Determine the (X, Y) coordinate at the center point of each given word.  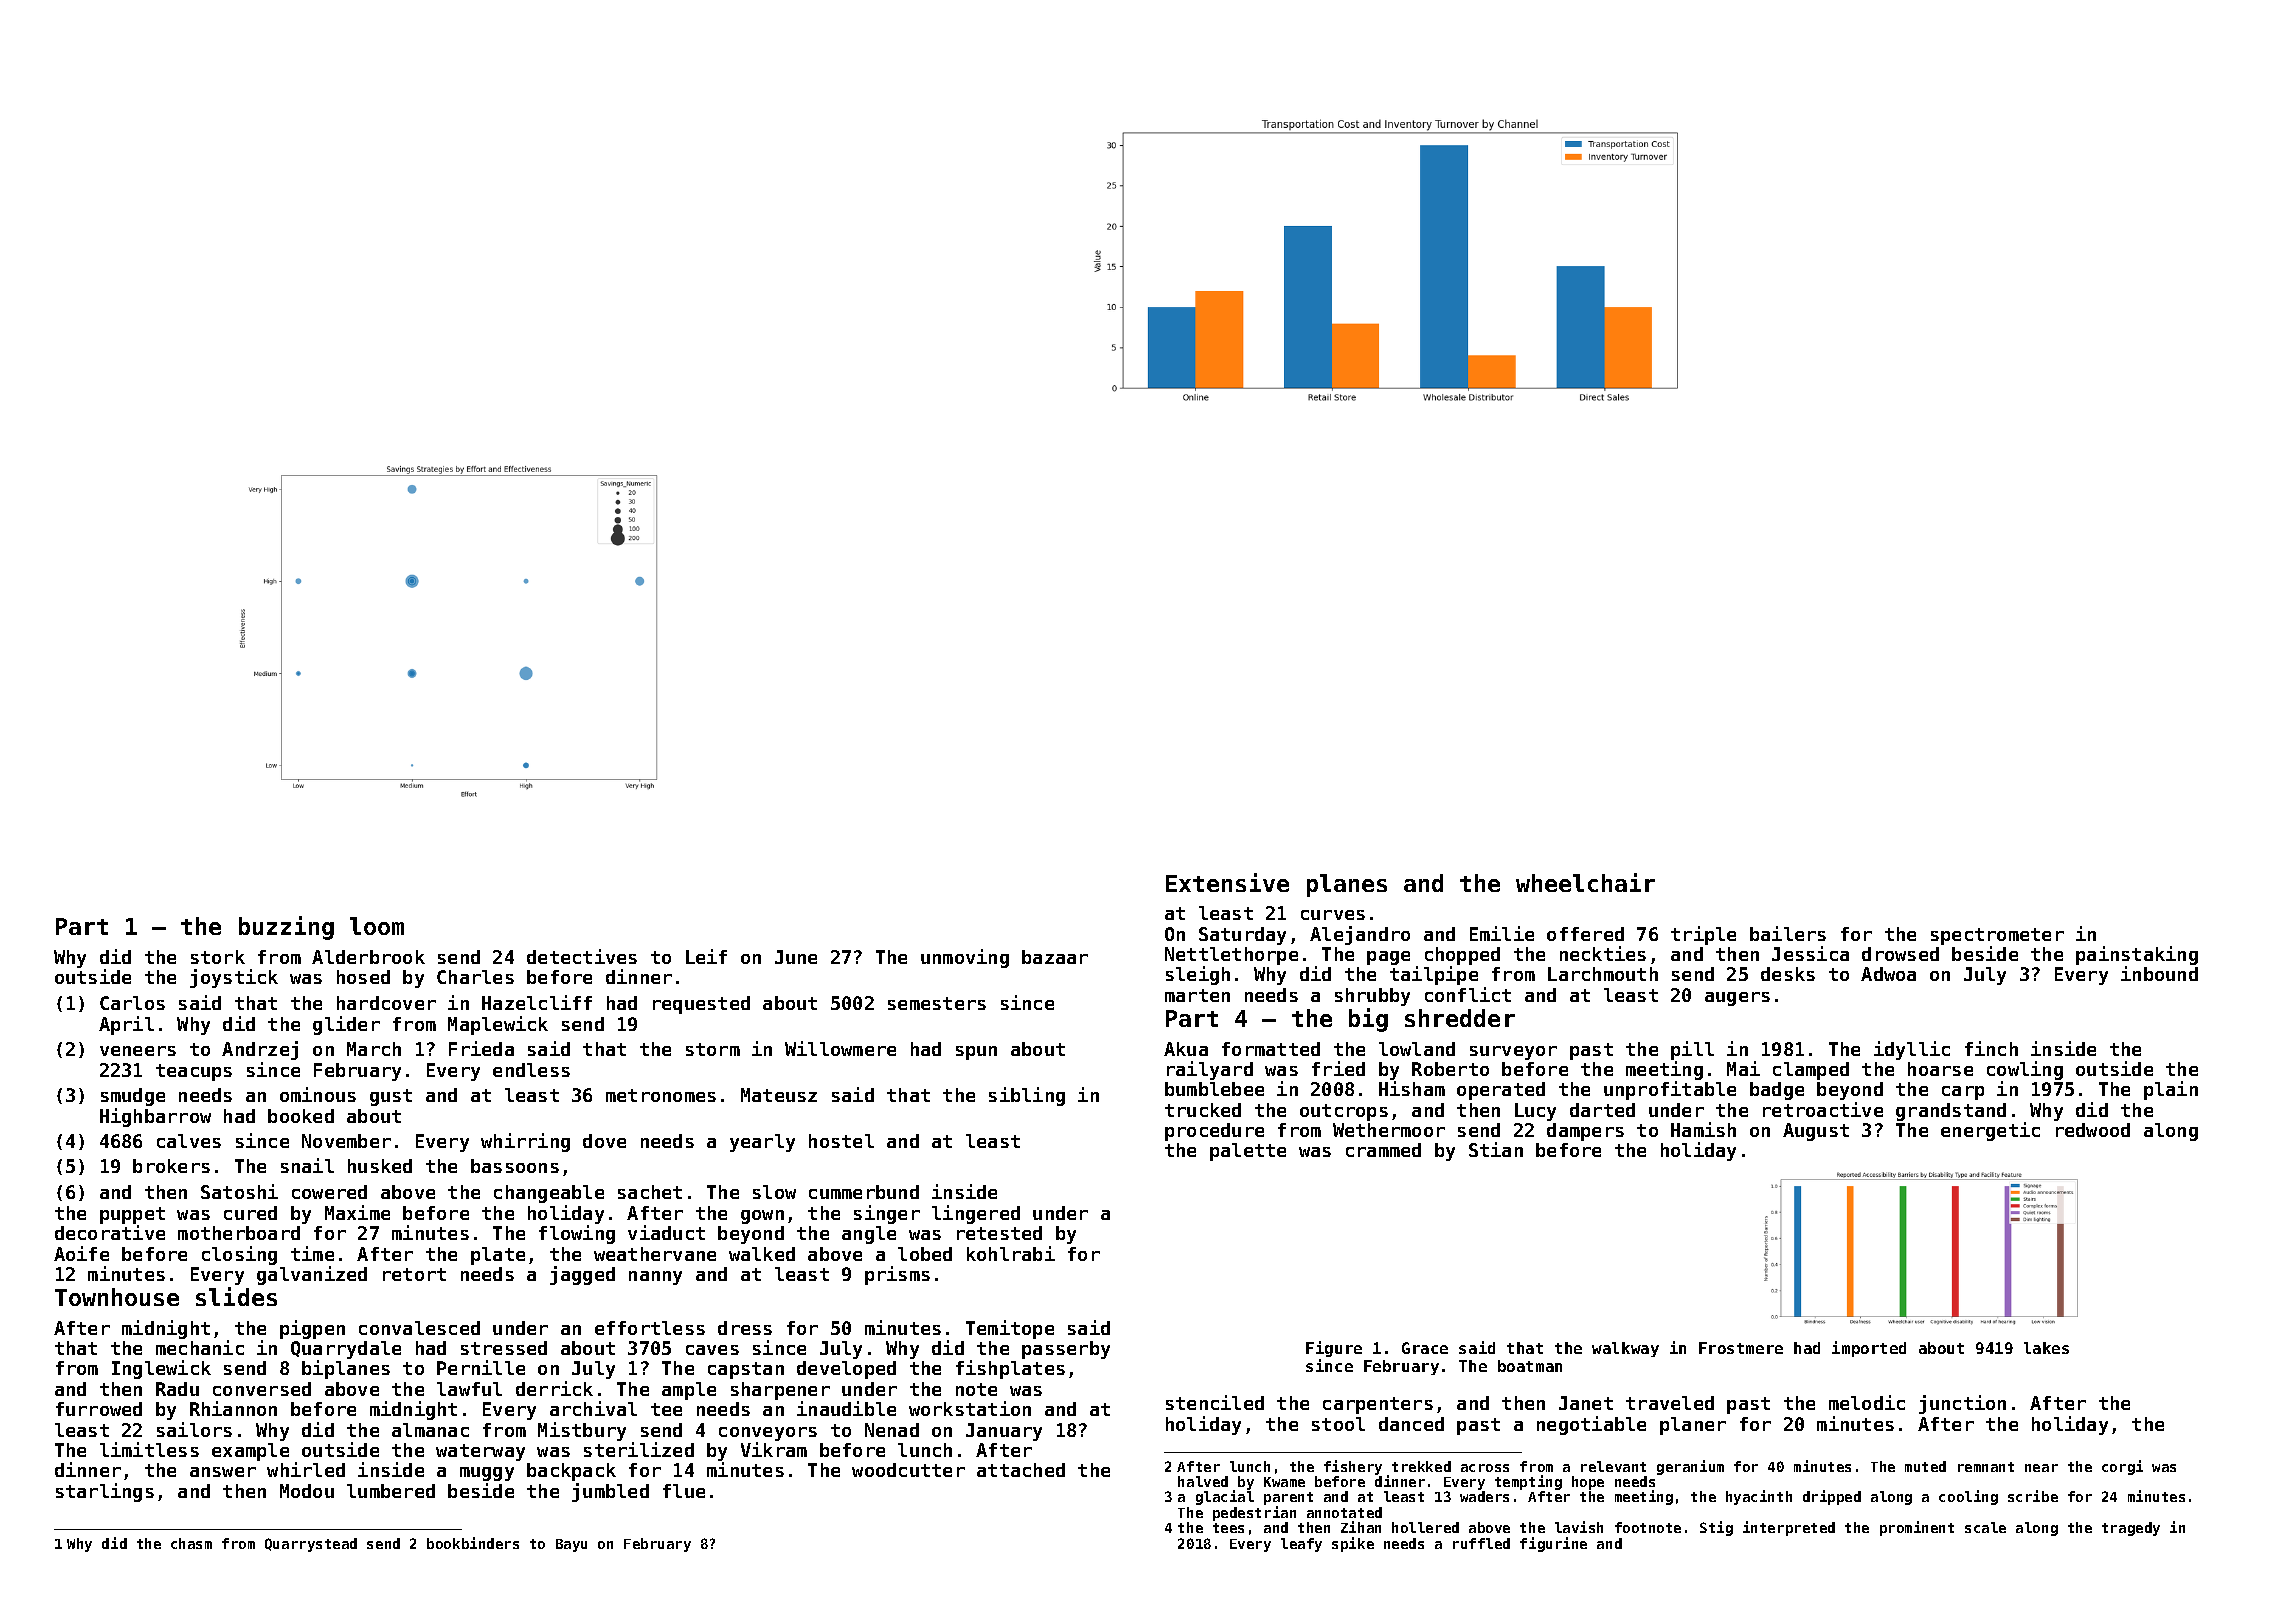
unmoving (965, 958)
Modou (307, 1491)
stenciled (1215, 1402)
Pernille (481, 1367)
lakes (2046, 1348)
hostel (841, 1141)
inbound (2159, 973)
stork (218, 957)
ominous (318, 1094)
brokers (171, 1166)
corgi (2122, 1467)
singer (887, 1214)
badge (1777, 1091)
